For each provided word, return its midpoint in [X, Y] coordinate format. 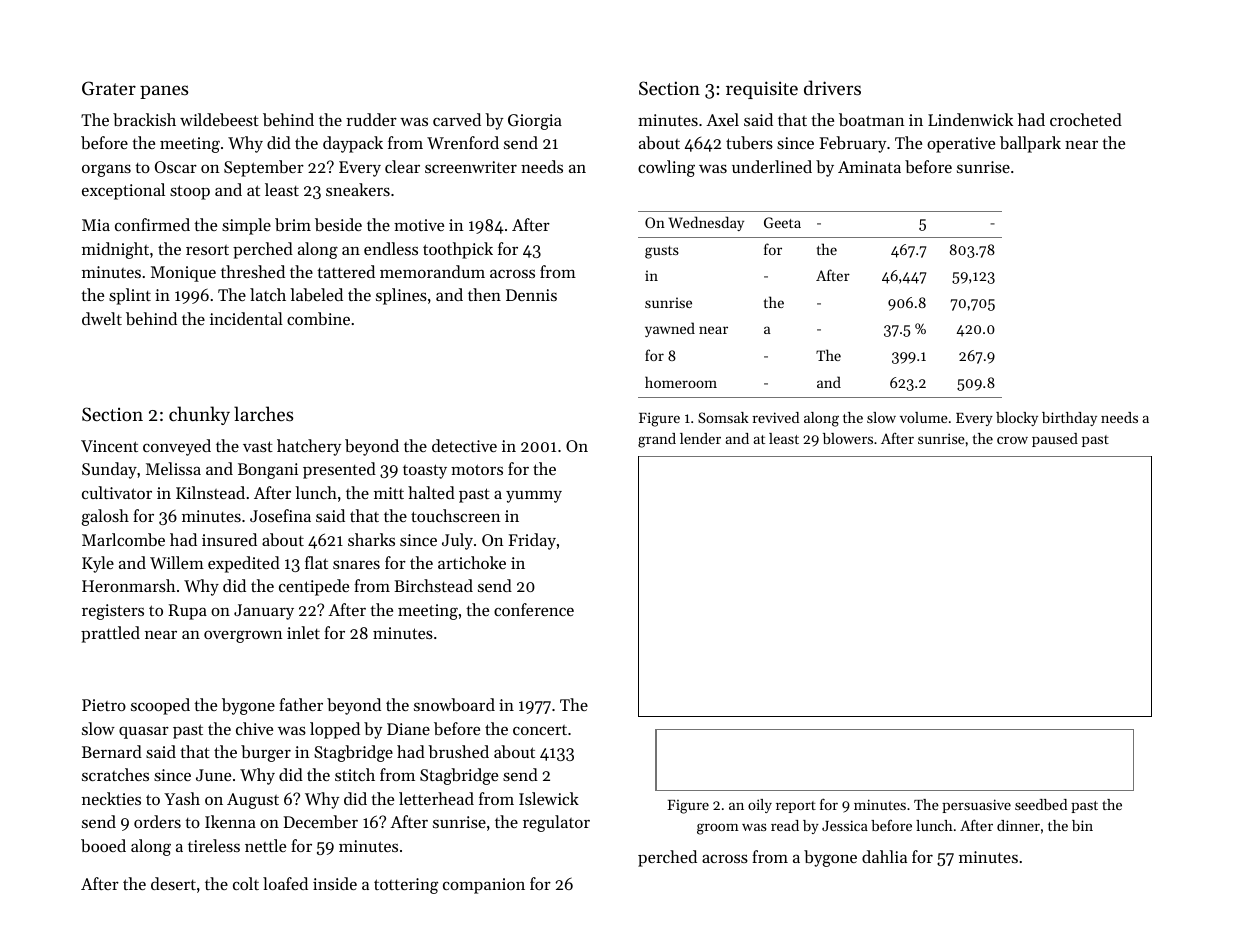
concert [540, 730]
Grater [109, 88]
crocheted [1086, 119]
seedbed [1041, 804]
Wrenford [463, 142]
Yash [182, 798]
